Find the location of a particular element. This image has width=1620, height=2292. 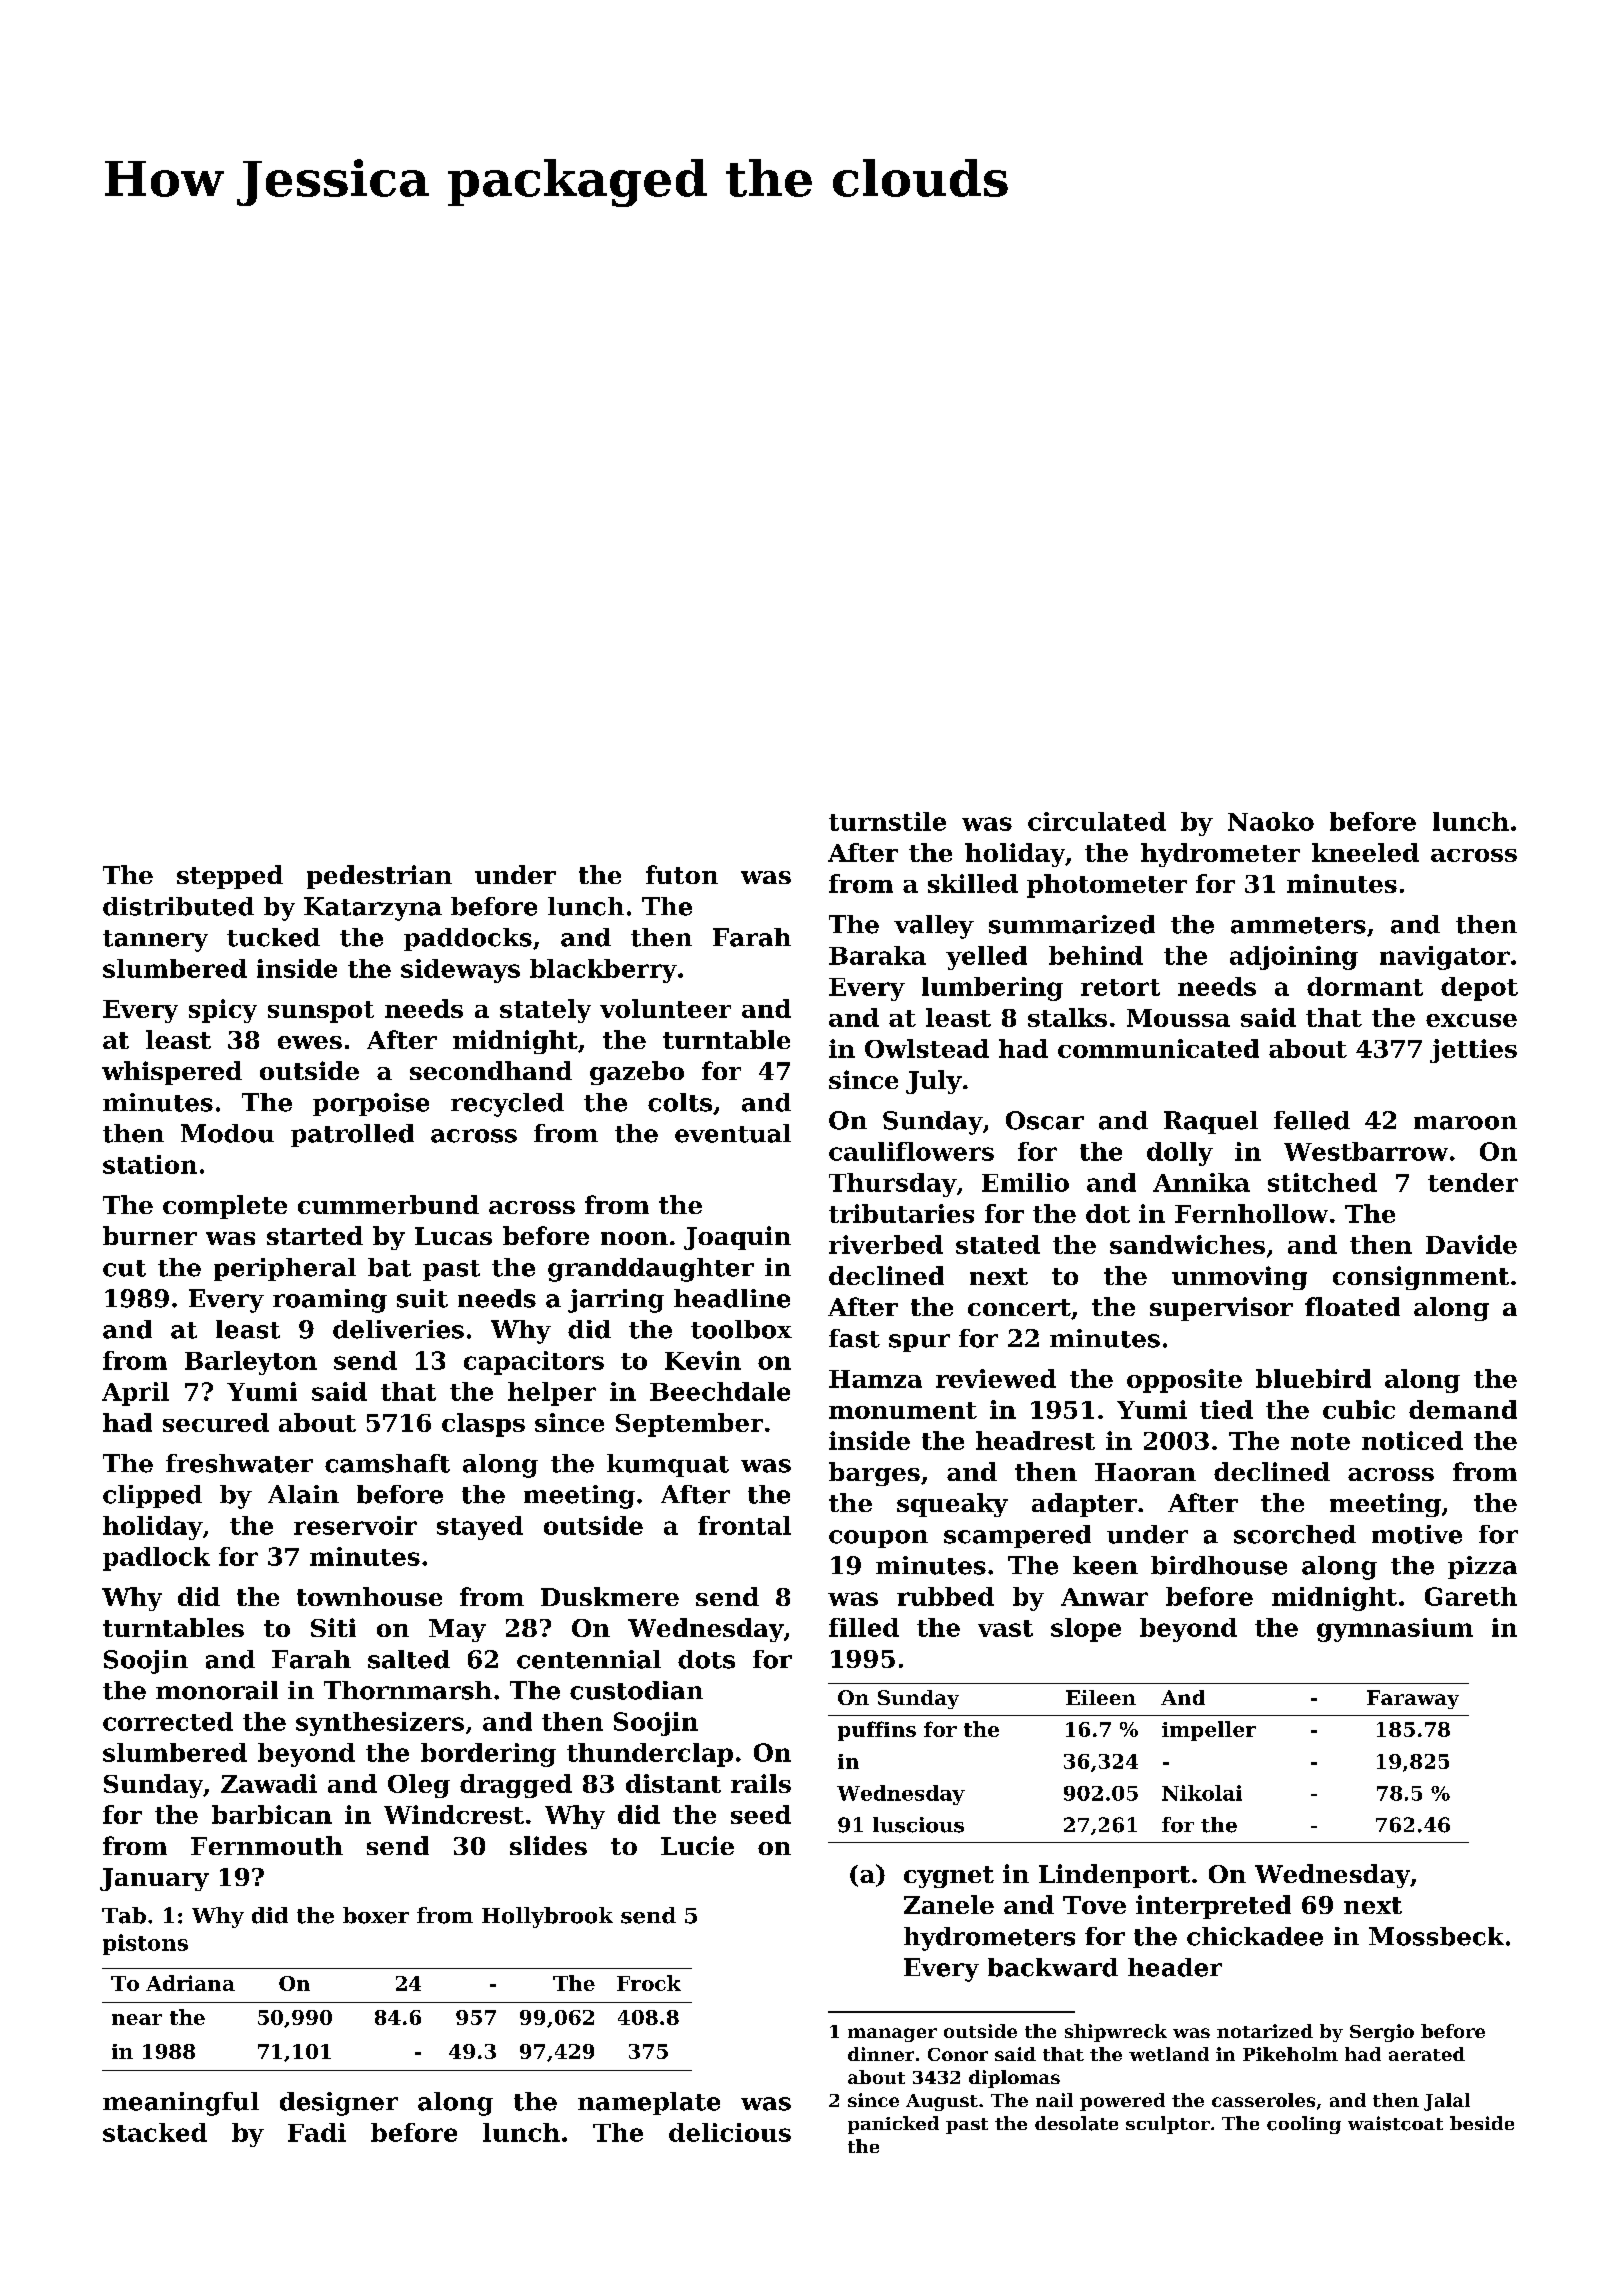

notarized is located at coordinates (1265, 2031).
